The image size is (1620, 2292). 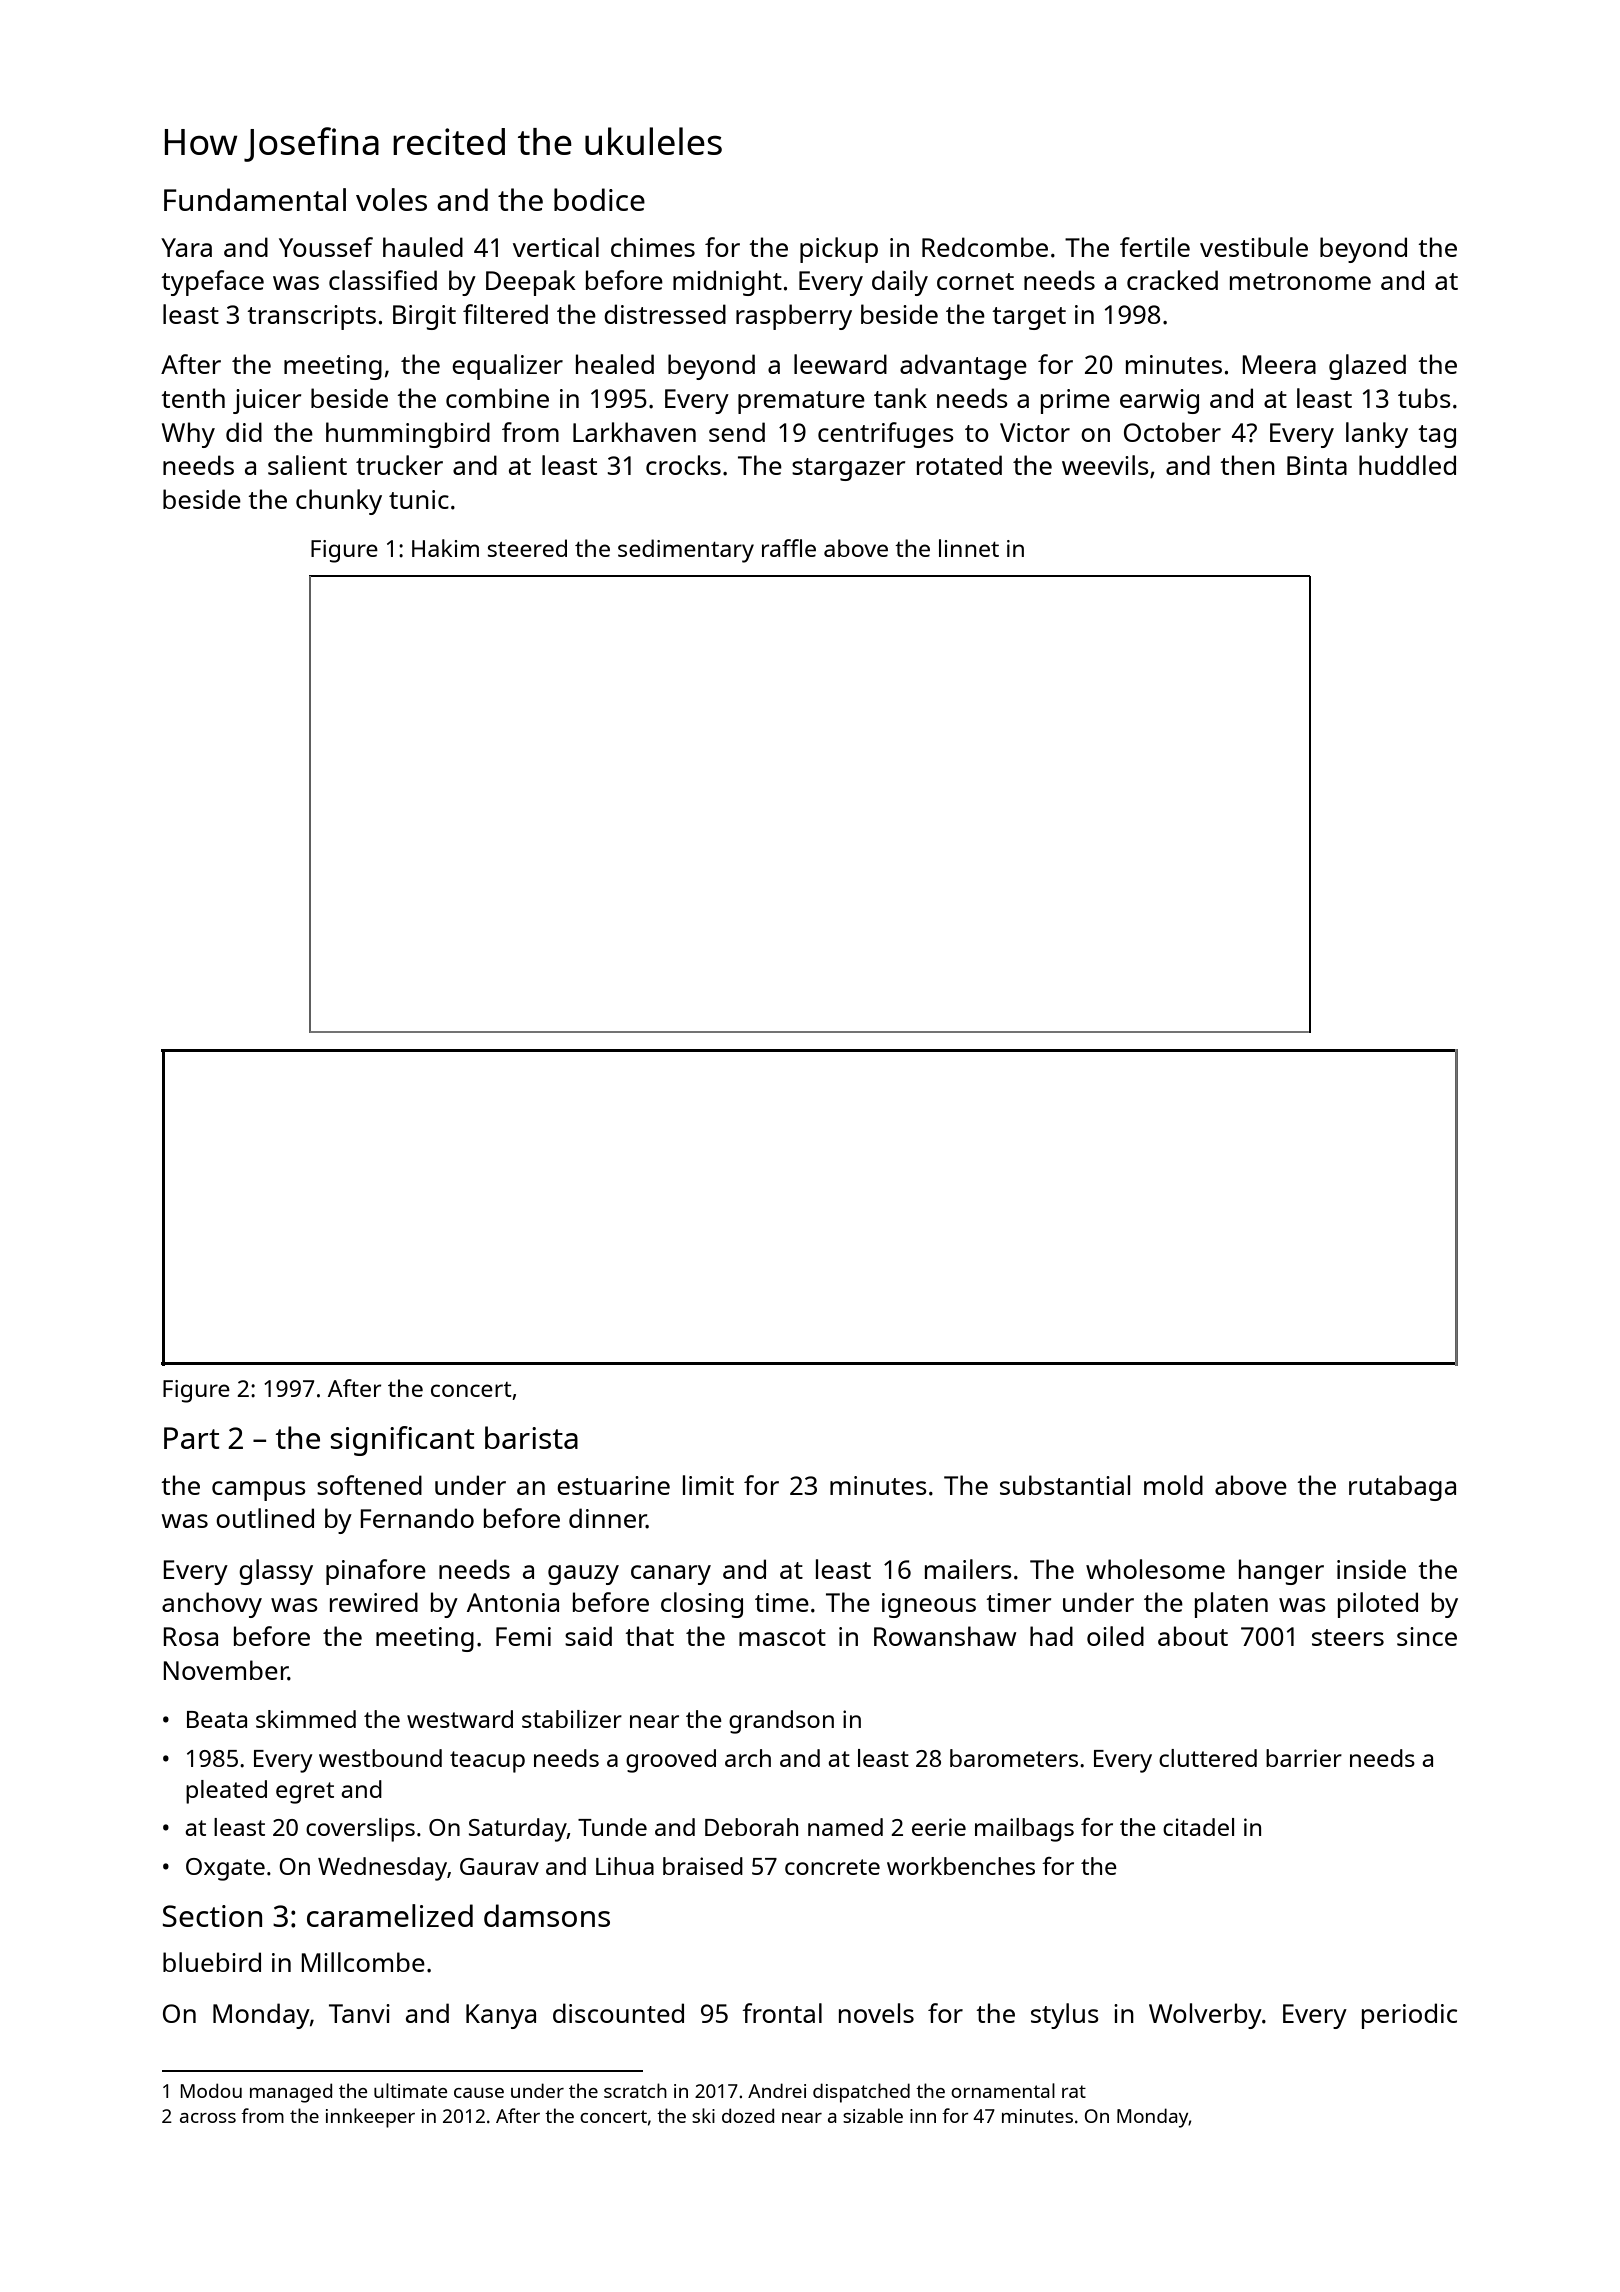 I want to click on Fundamental, so click(x=255, y=199).
